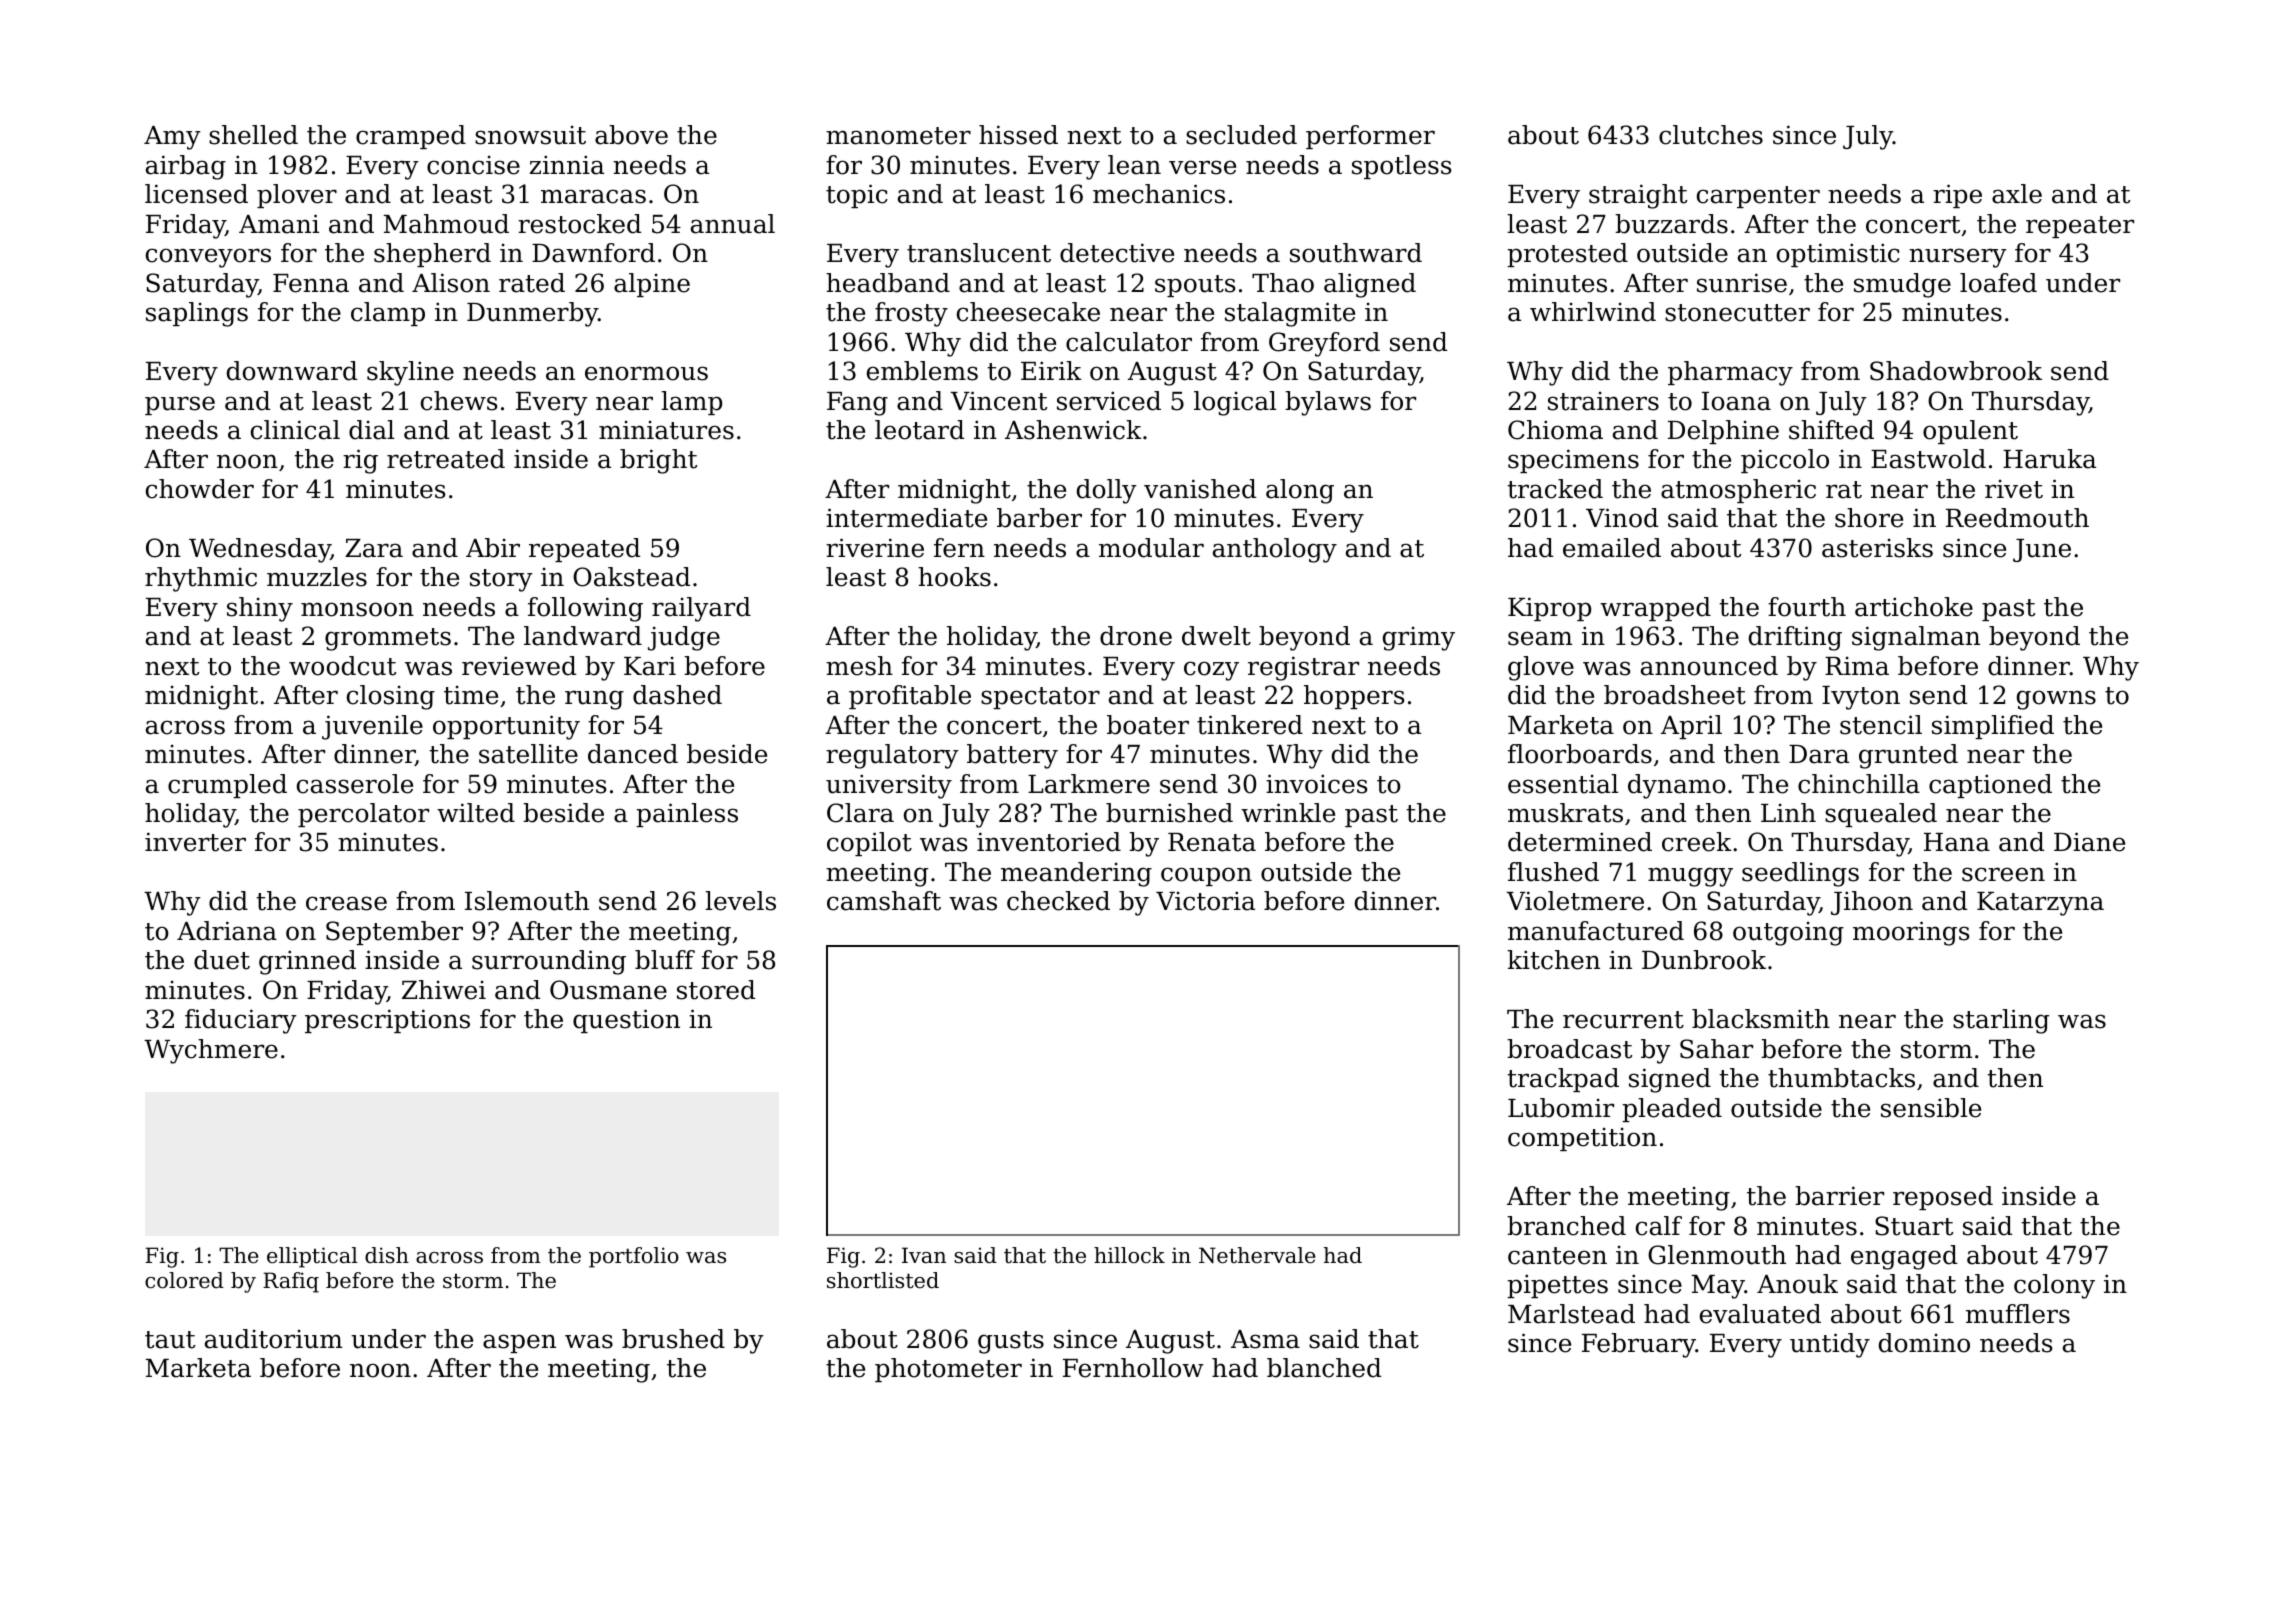  What do you see at coordinates (1788, 934) in the page?
I see `outgoing` at bounding box center [1788, 934].
